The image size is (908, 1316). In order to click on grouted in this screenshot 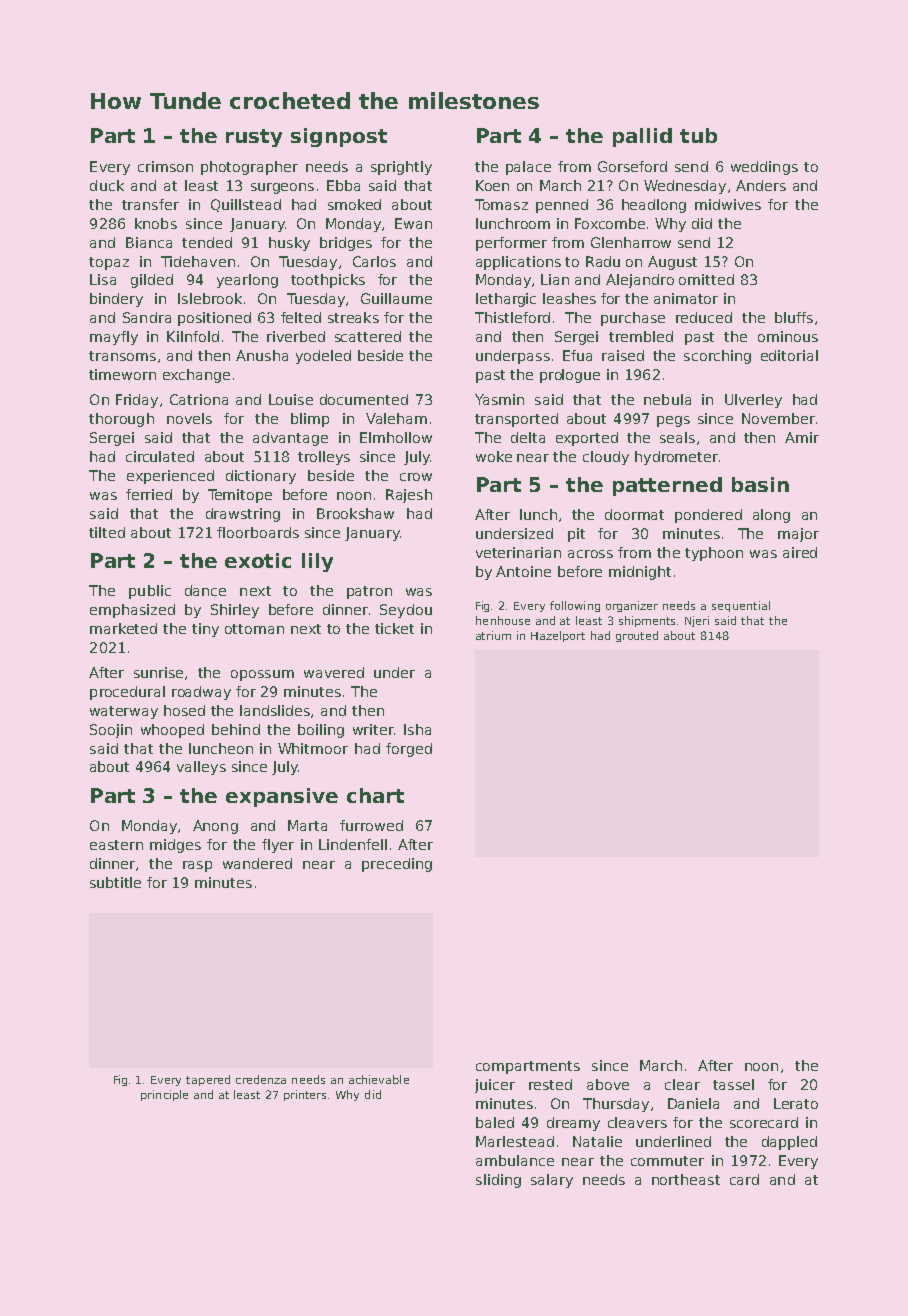, I will do `click(637, 636)`.
